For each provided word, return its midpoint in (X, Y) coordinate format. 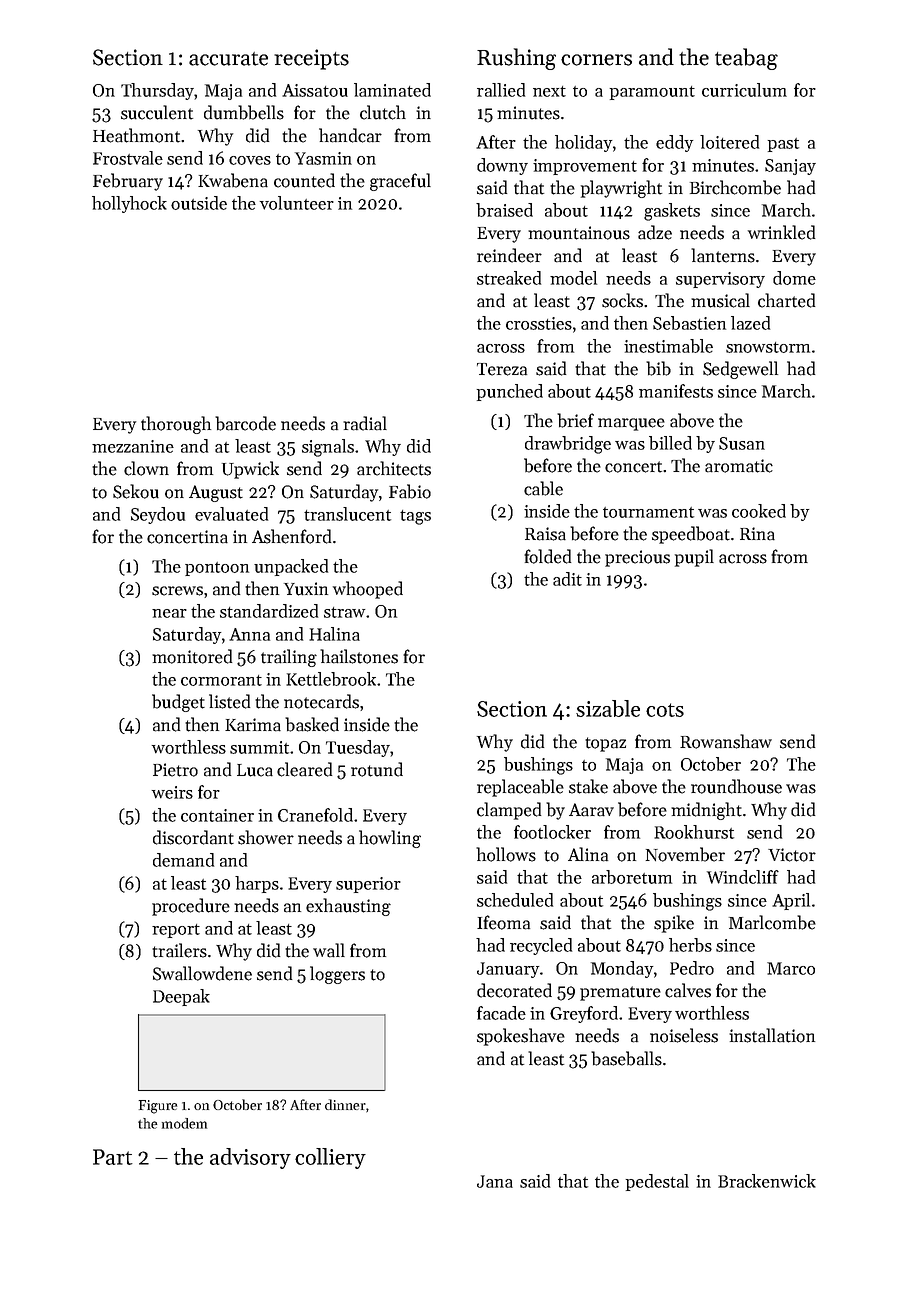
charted (786, 300)
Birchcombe (735, 187)
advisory (250, 1158)
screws (177, 591)
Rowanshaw (726, 741)
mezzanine (133, 446)
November (685, 854)
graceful (400, 182)
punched (510, 392)
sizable (608, 708)
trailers (179, 950)
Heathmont (136, 135)
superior (368, 885)
